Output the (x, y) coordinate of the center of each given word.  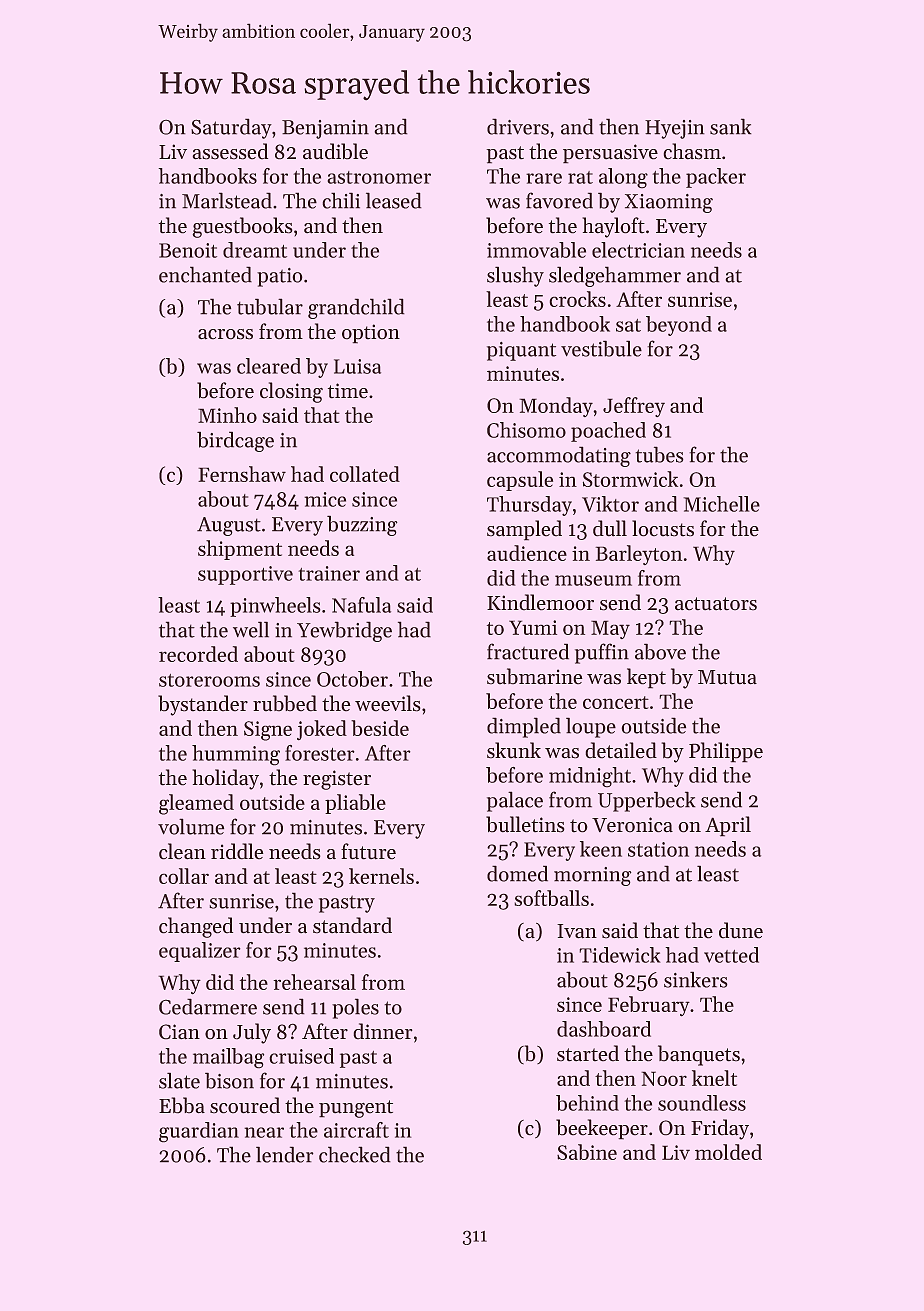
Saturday (231, 128)
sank (731, 126)
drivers (518, 126)
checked (355, 1154)
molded (728, 1152)
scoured (245, 1105)
